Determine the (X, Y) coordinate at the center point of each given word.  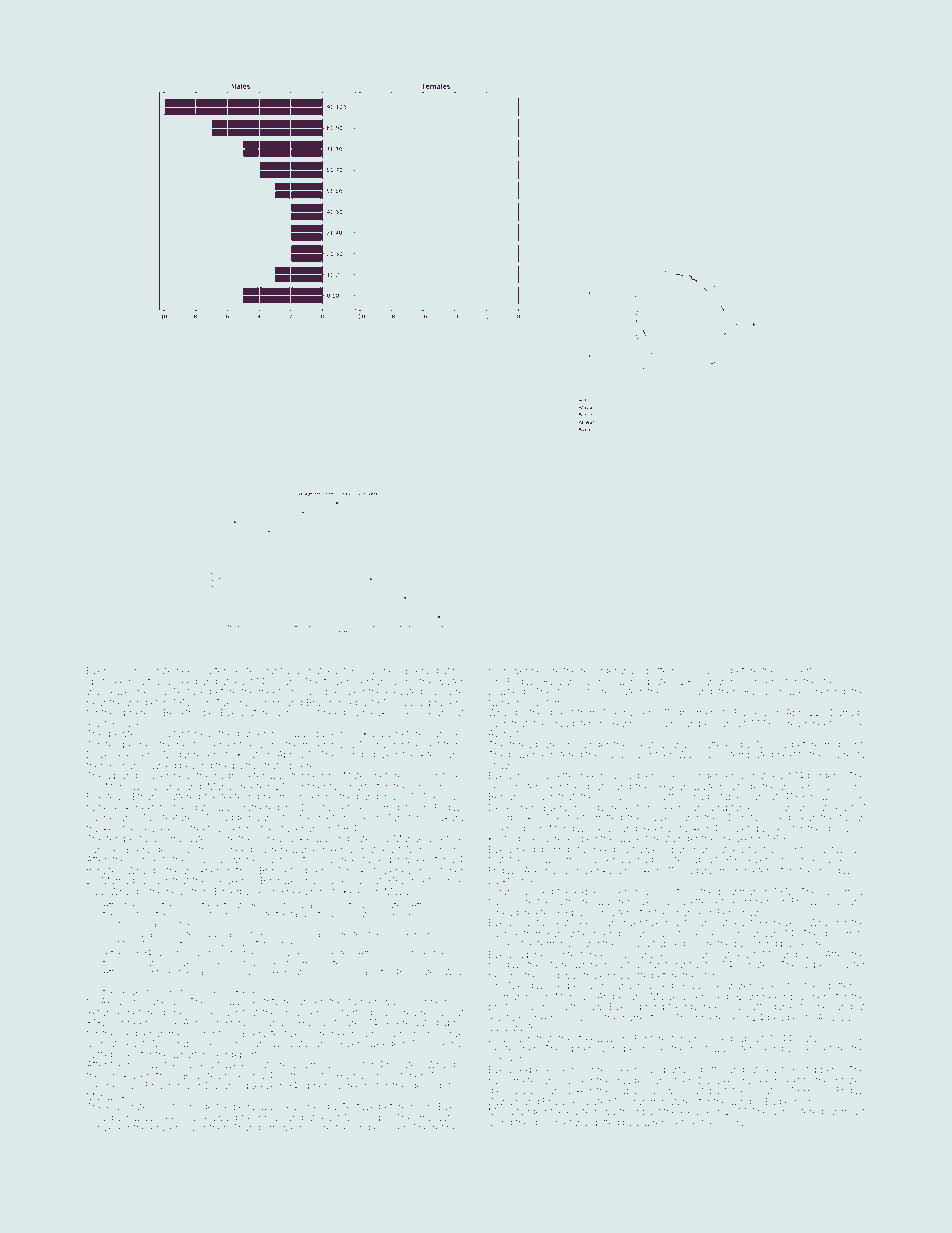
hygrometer (514, 1081)
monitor (167, 1106)
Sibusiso (709, 670)
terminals (558, 943)
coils (677, 691)
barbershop (263, 734)
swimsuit (846, 1111)
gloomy (131, 671)
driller (394, 1127)
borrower (508, 670)
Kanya (377, 734)
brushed (655, 985)
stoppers (820, 1071)
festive (285, 1033)
